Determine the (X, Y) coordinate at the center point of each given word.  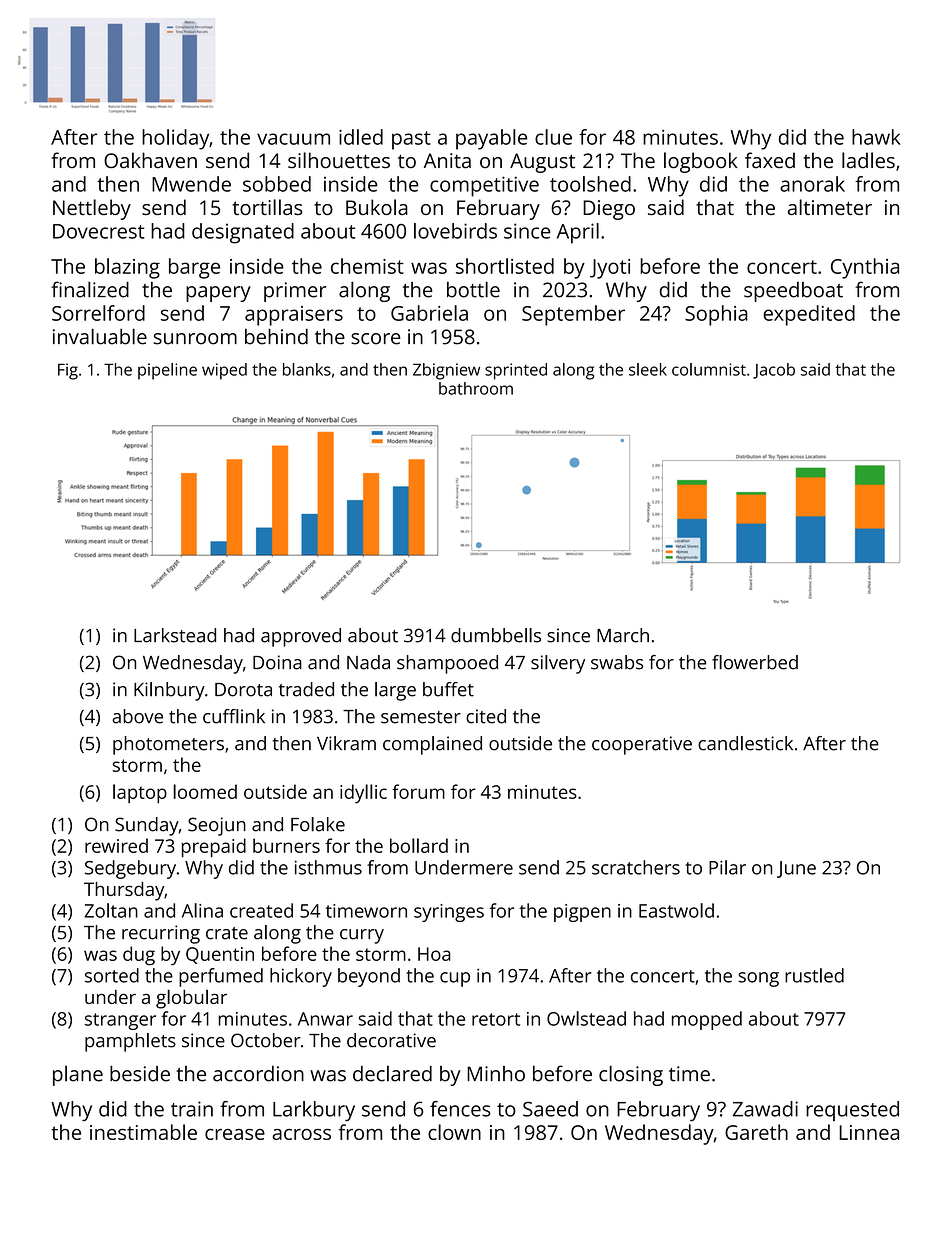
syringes (449, 913)
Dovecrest (99, 231)
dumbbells (496, 635)
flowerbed (755, 662)
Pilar (727, 867)
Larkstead (175, 635)
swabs (617, 662)
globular (191, 999)
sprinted (516, 371)
